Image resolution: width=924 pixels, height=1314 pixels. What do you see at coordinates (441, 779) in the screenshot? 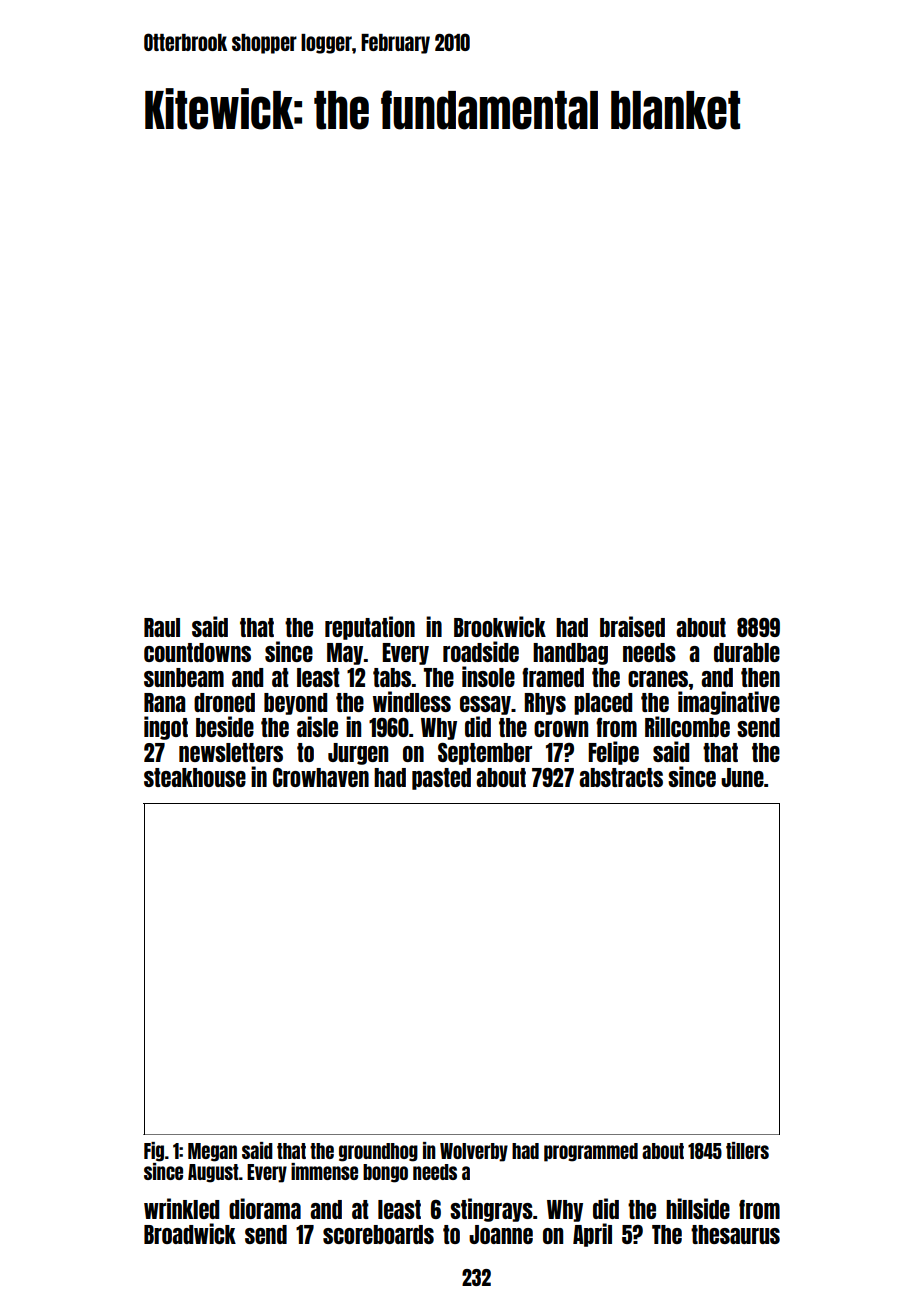
I see `pasted` at bounding box center [441, 779].
